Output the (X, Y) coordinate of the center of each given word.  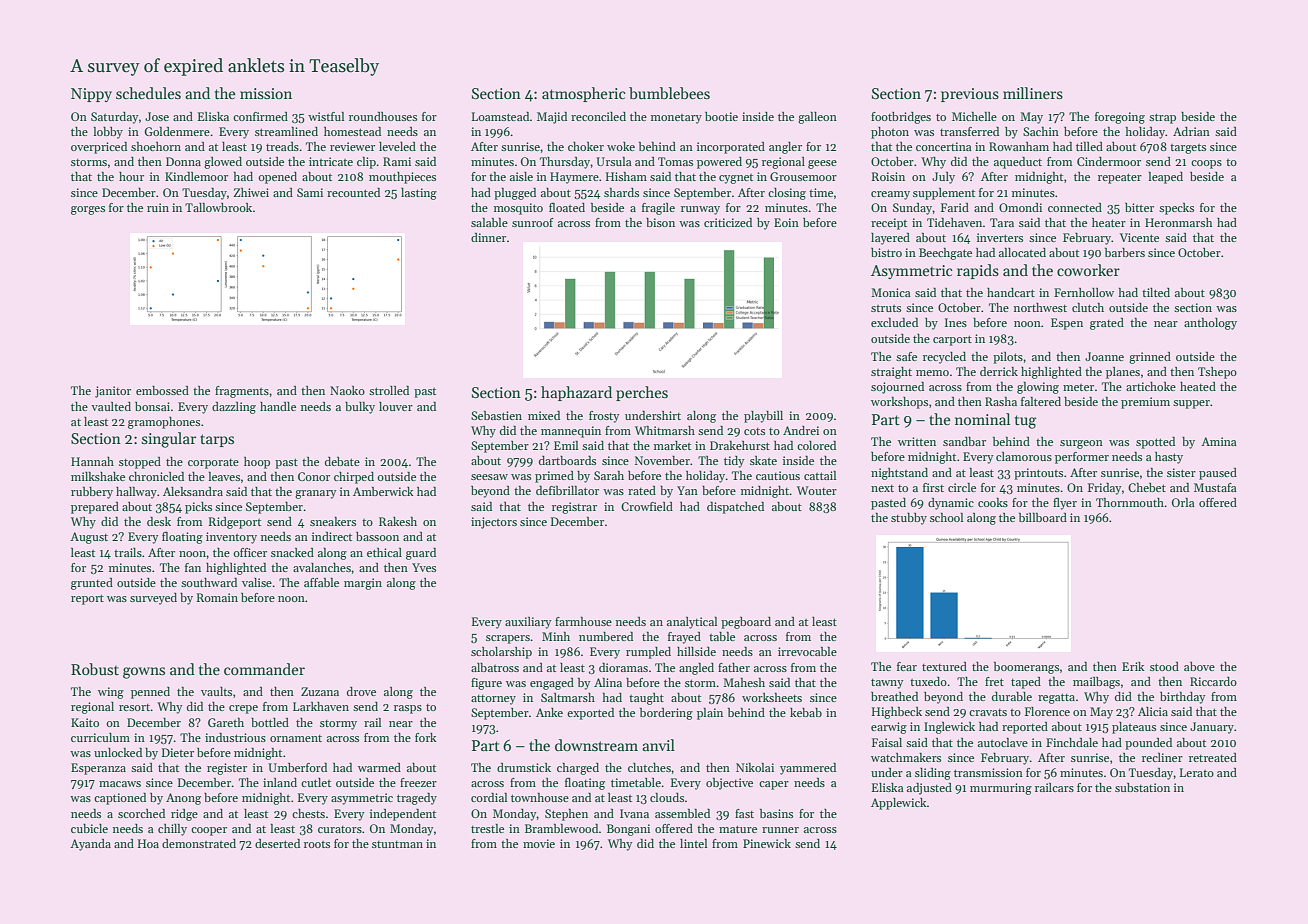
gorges (88, 210)
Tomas (675, 161)
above (1199, 666)
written (917, 441)
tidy (734, 462)
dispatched (735, 508)
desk (159, 521)
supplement (944, 194)
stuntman (397, 844)
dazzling (234, 408)
